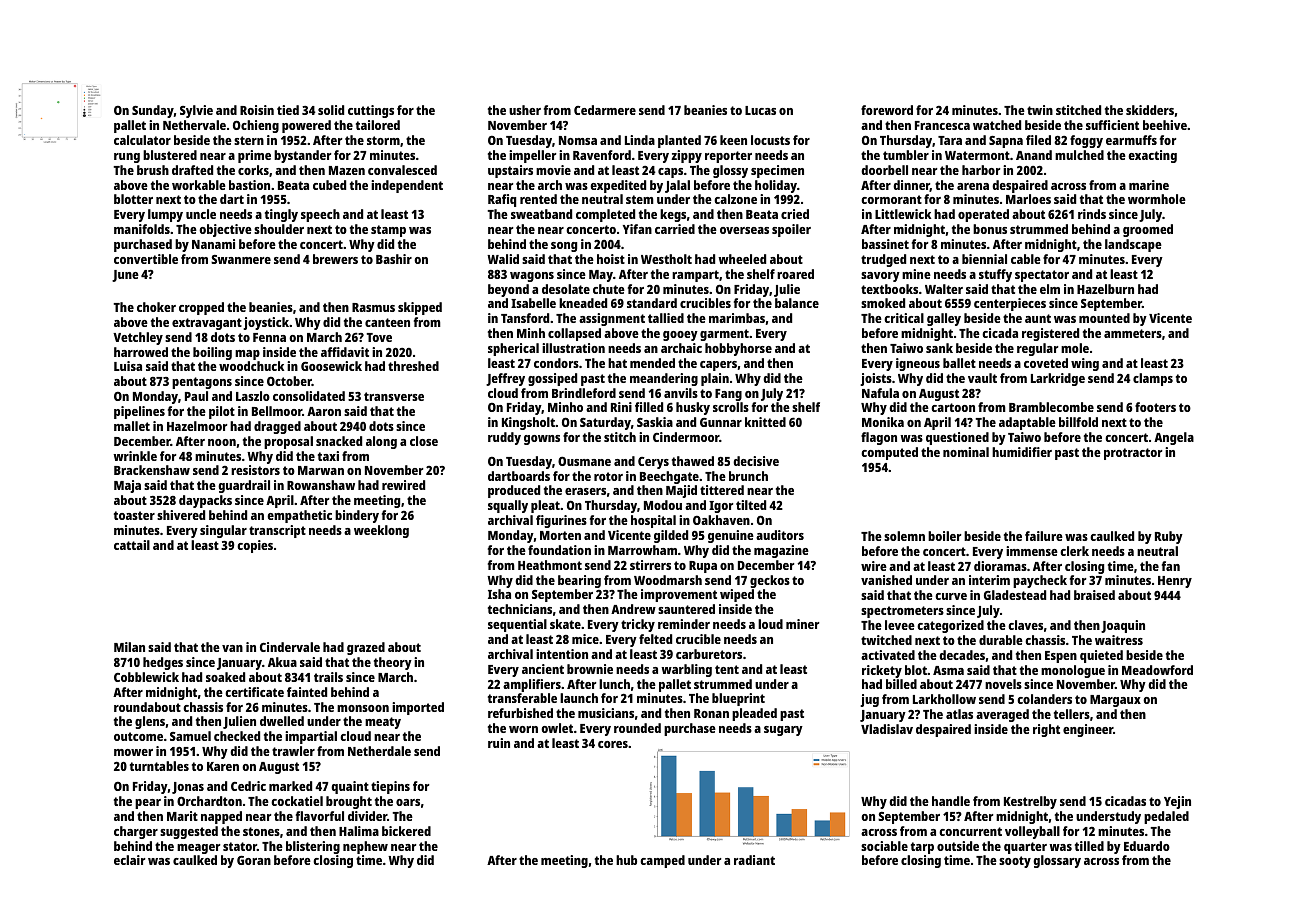  Describe the element at coordinates (388, 231) in the screenshot. I see `stamp` at that location.
